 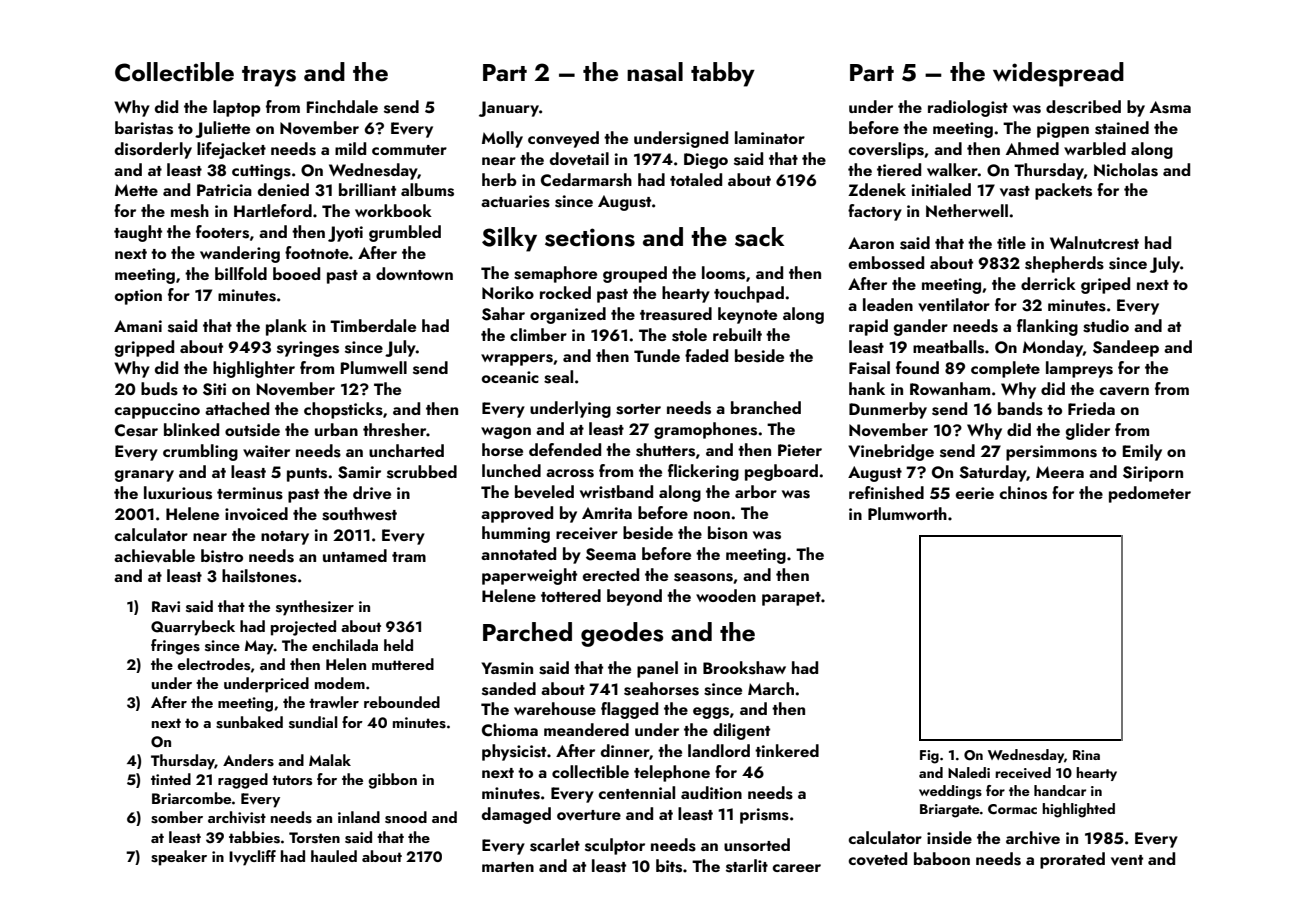 I want to click on Netherwell, so click(x=967, y=210).
